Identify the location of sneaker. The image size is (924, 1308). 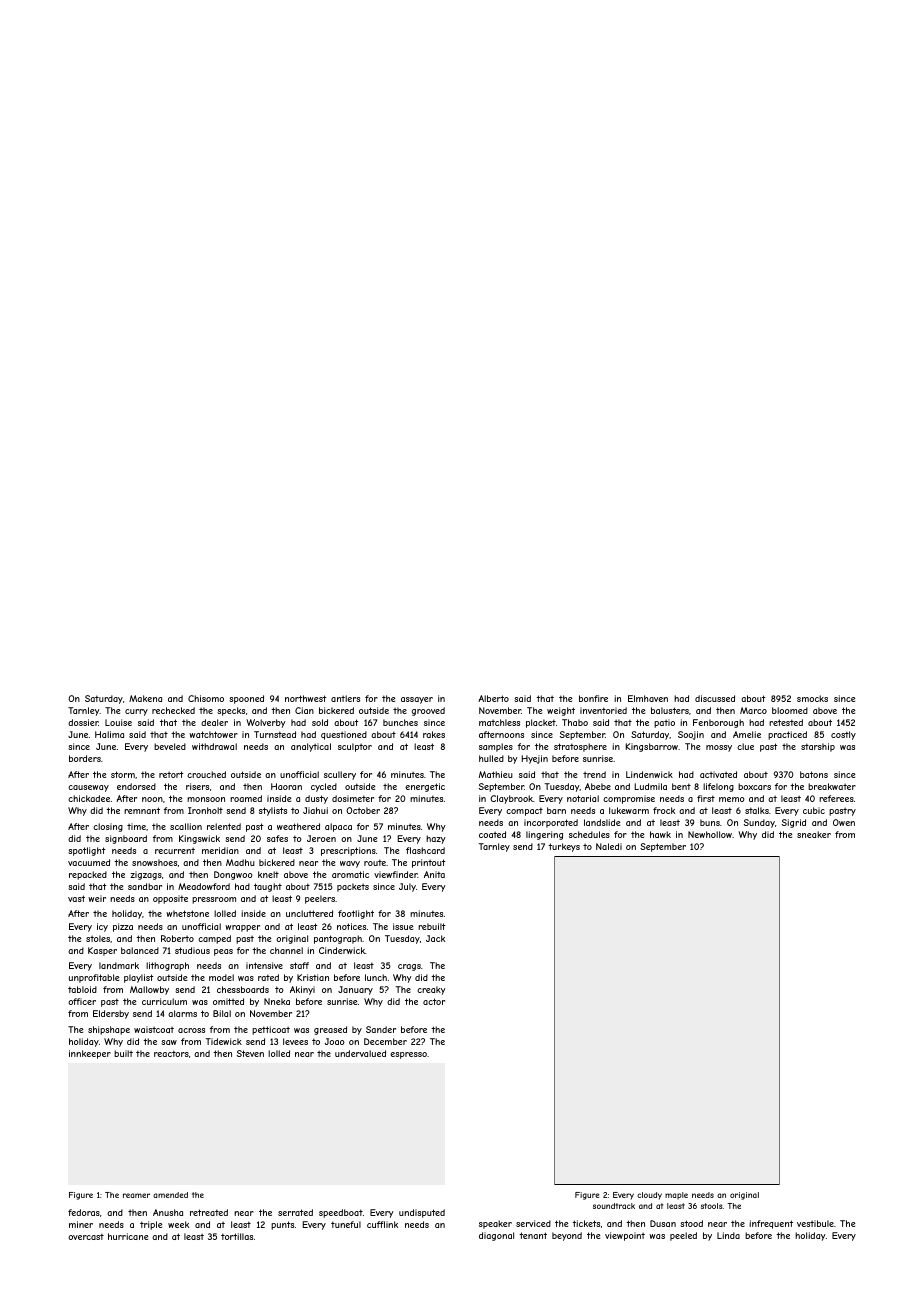
(814, 834).
